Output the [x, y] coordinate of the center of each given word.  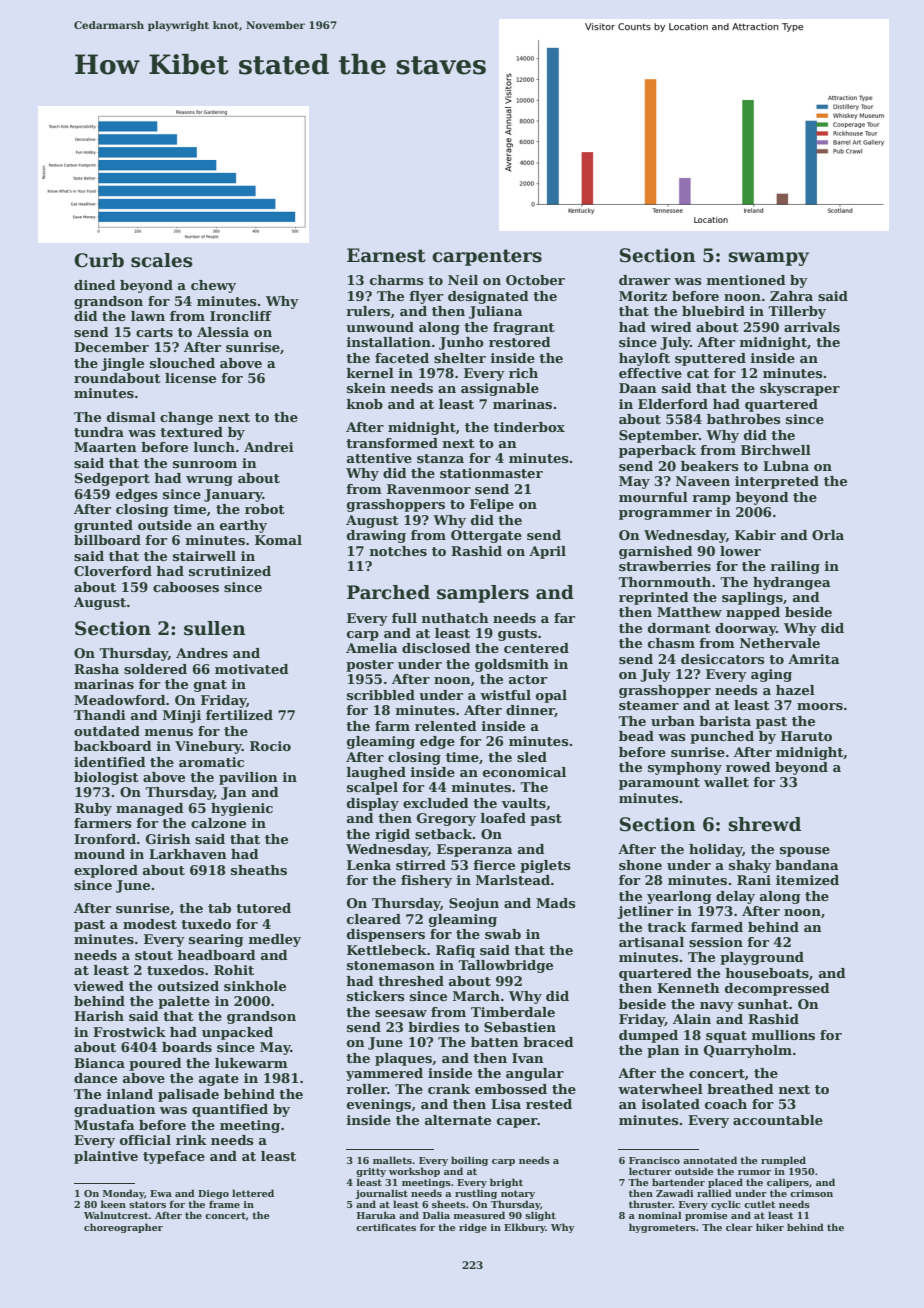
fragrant [524, 328]
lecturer [650, 1171]
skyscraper [800, 389]
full [404, 618]
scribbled [381, 695]
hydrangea [792, 583]
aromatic [211, 762]
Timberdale [513, 1012]
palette [184, 1002]
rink [191, 1140]
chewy [213, 286]
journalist [381, 1194]
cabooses [186, 587]
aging [771, 675]
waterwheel [660, 1089]
